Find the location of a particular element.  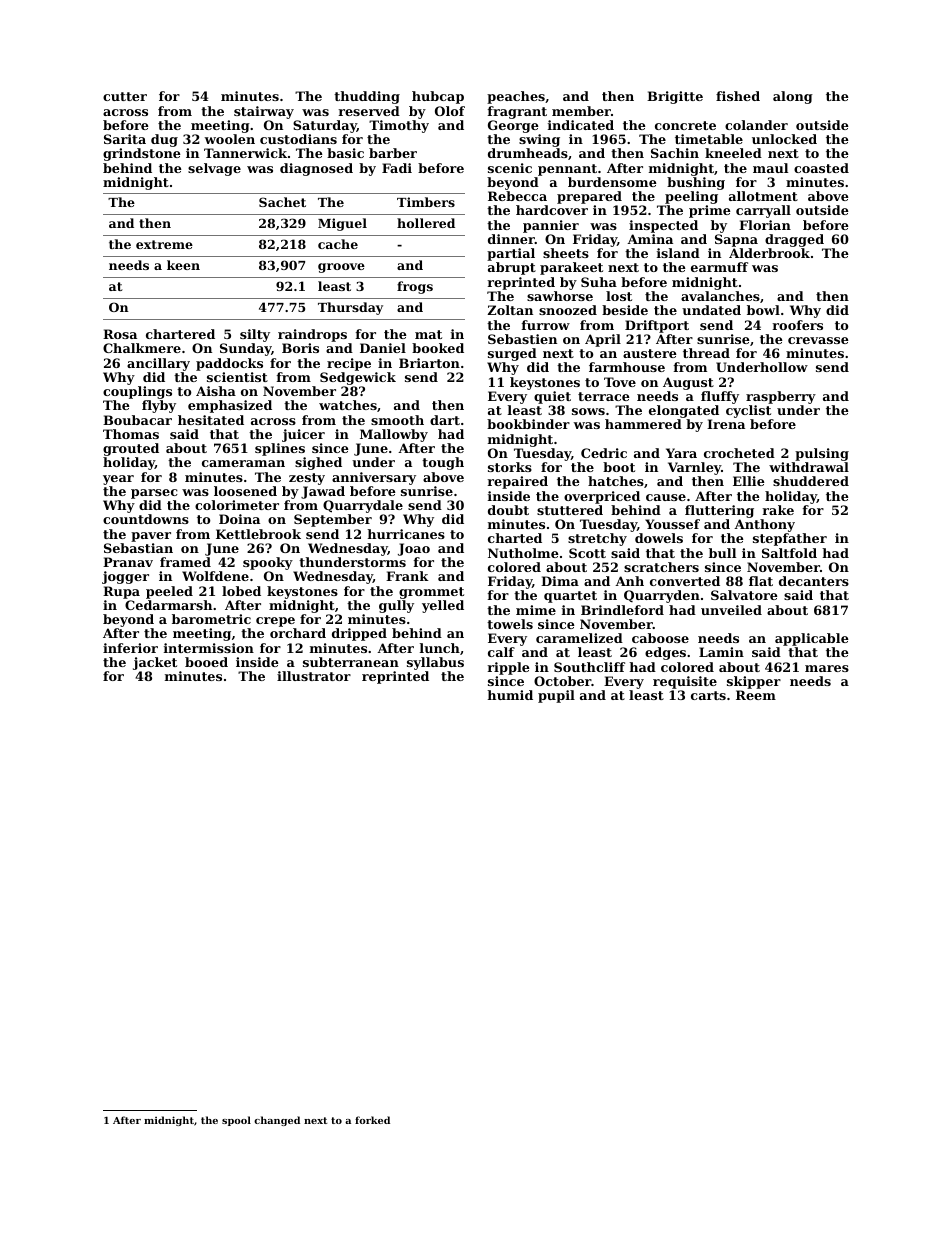

keen is located at coordinates (183, 265).
